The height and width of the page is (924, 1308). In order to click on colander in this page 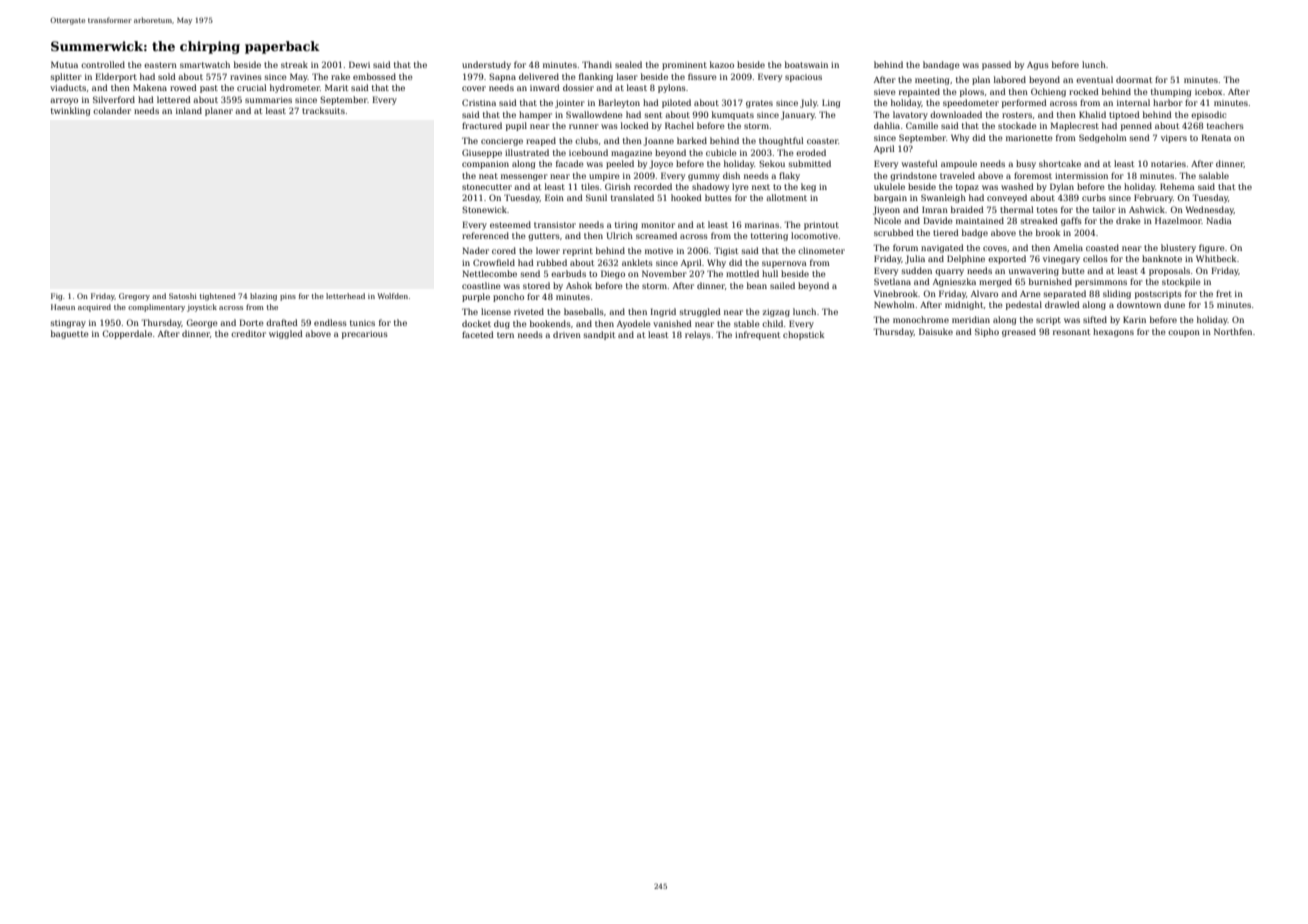, I will do `click(112, 110)`.
